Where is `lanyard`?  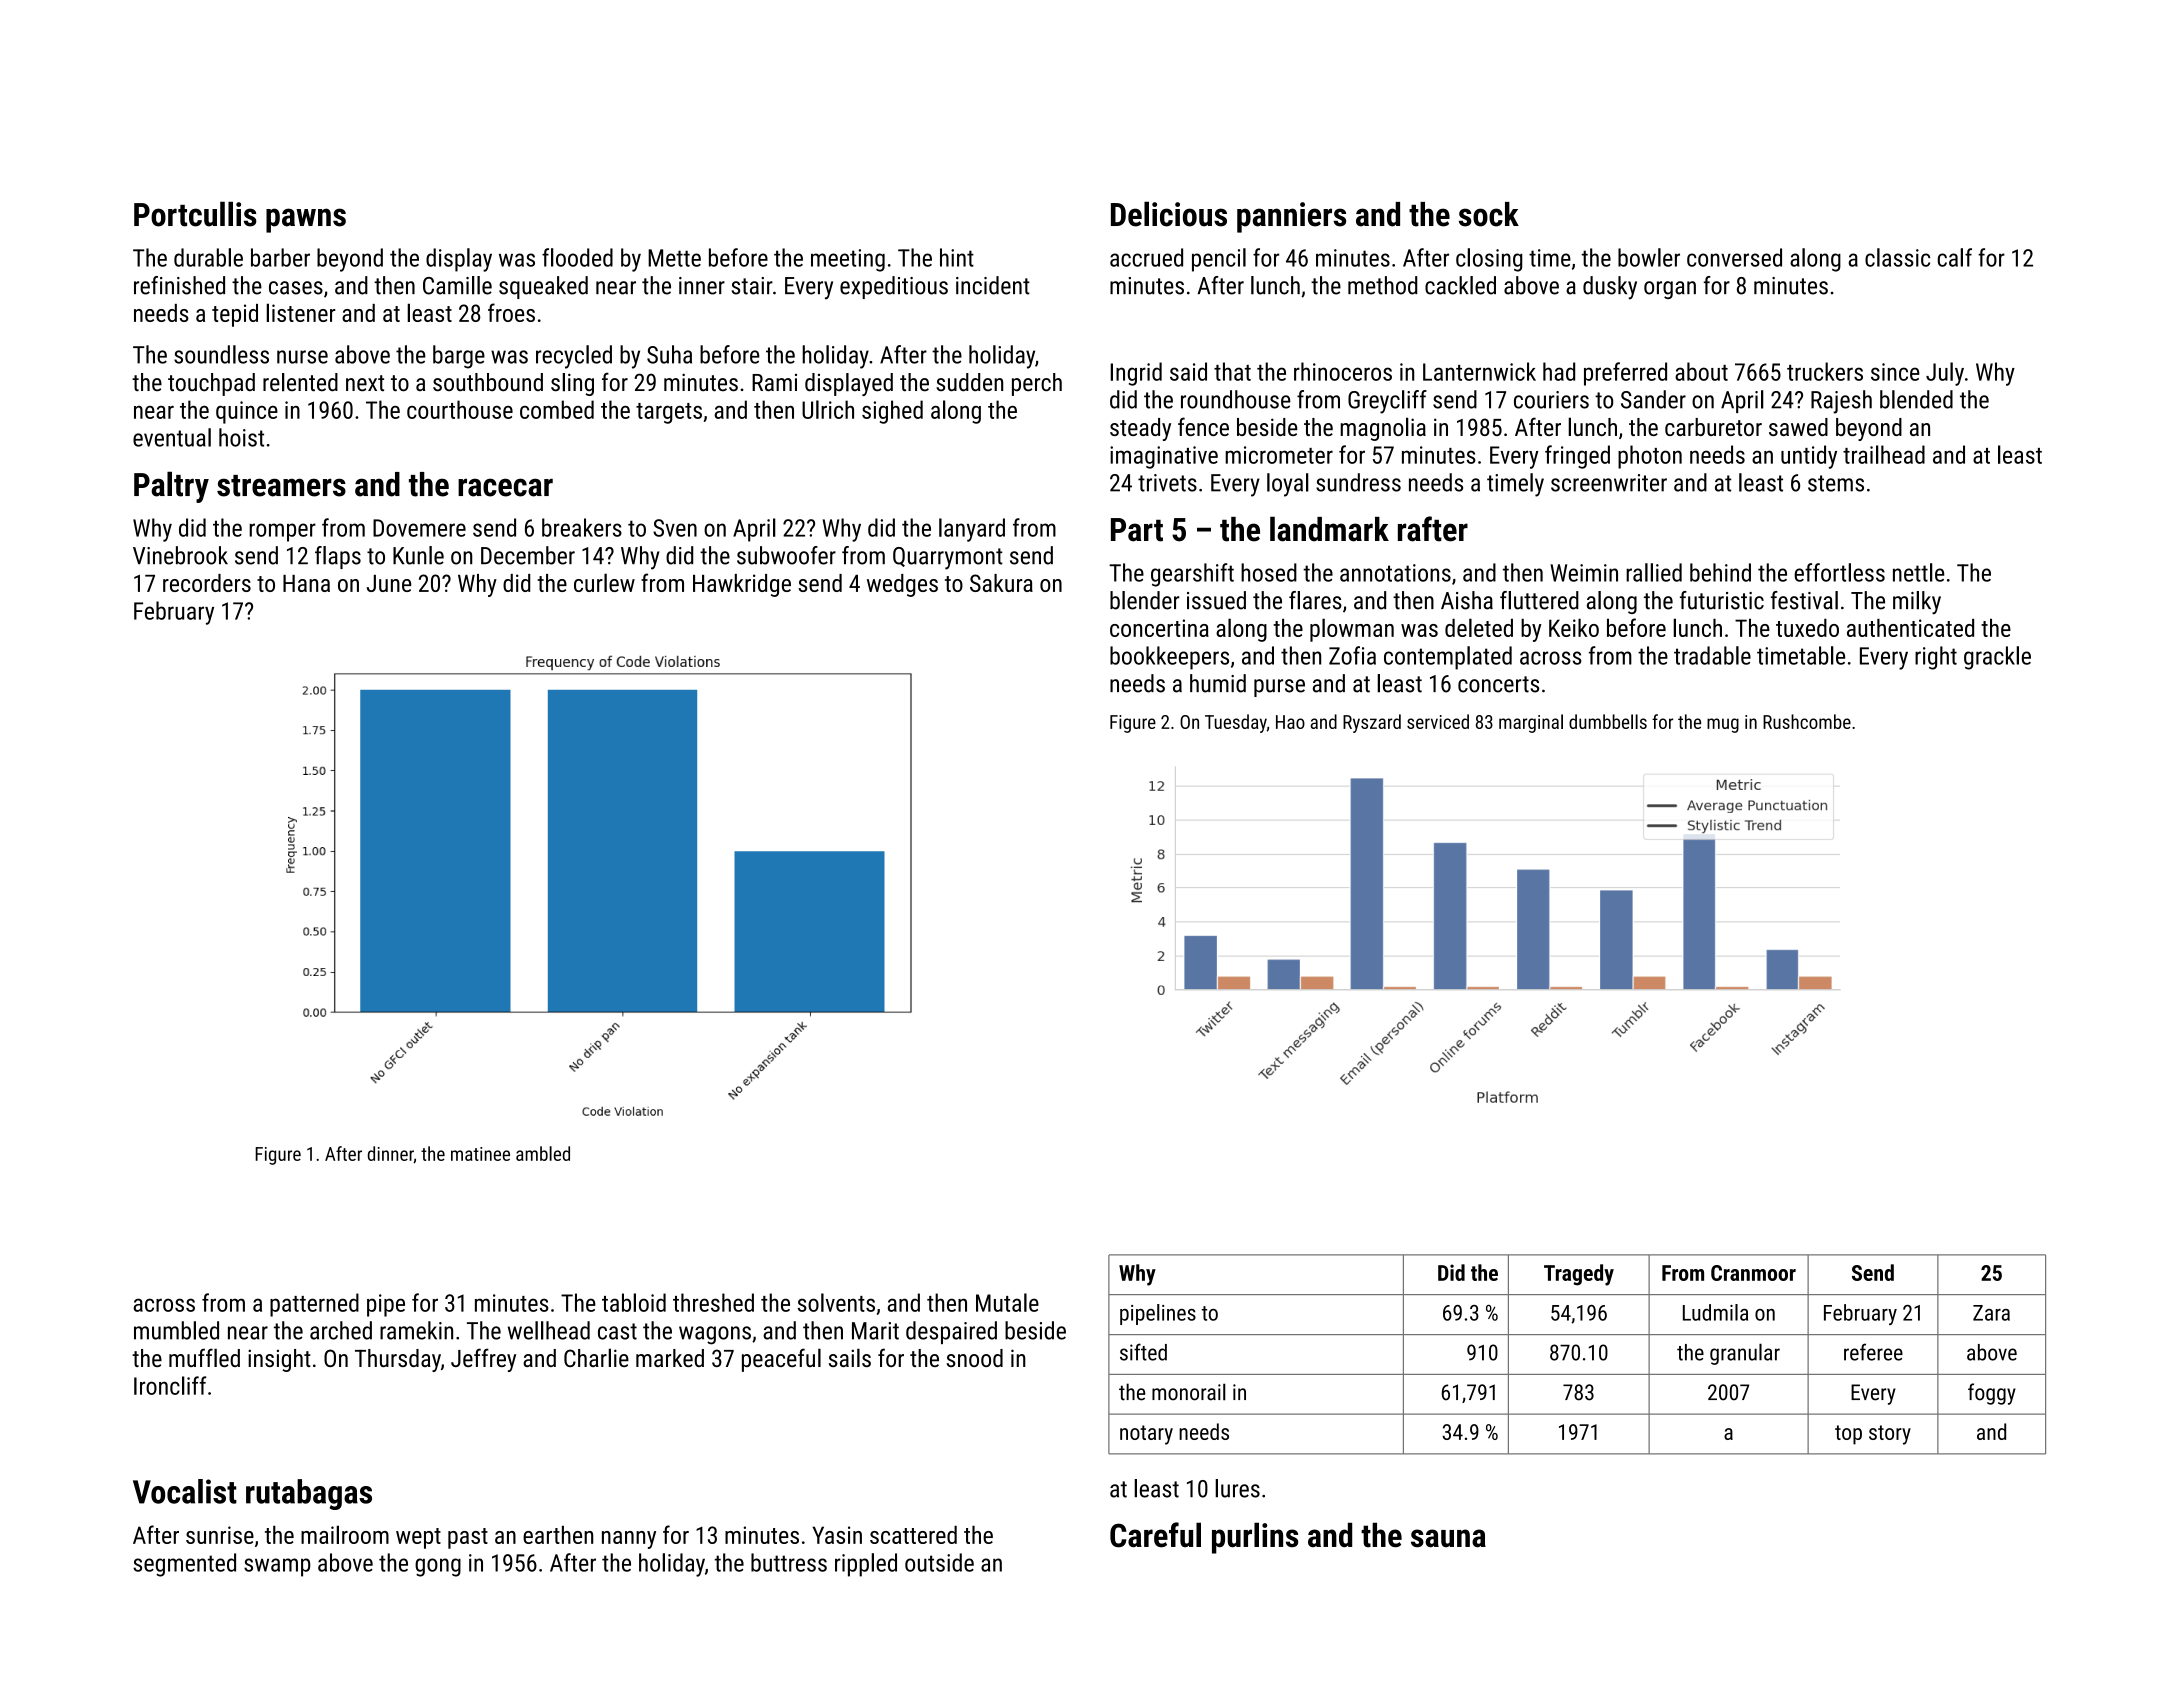 lanyard is located at coordinates (972, 530).
